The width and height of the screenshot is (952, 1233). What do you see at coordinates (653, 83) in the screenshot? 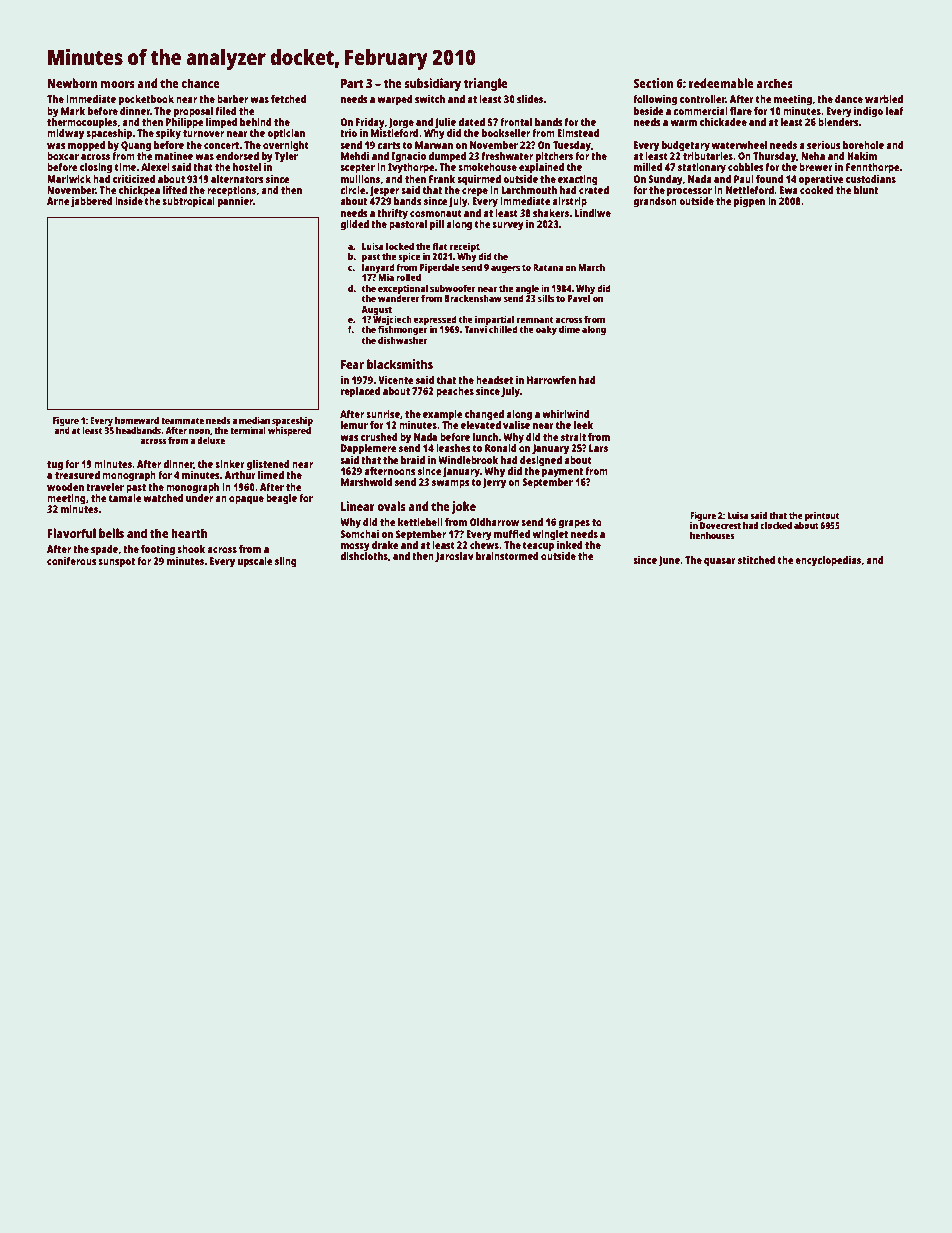
I see `Section` at bounding box center [653, 83].
